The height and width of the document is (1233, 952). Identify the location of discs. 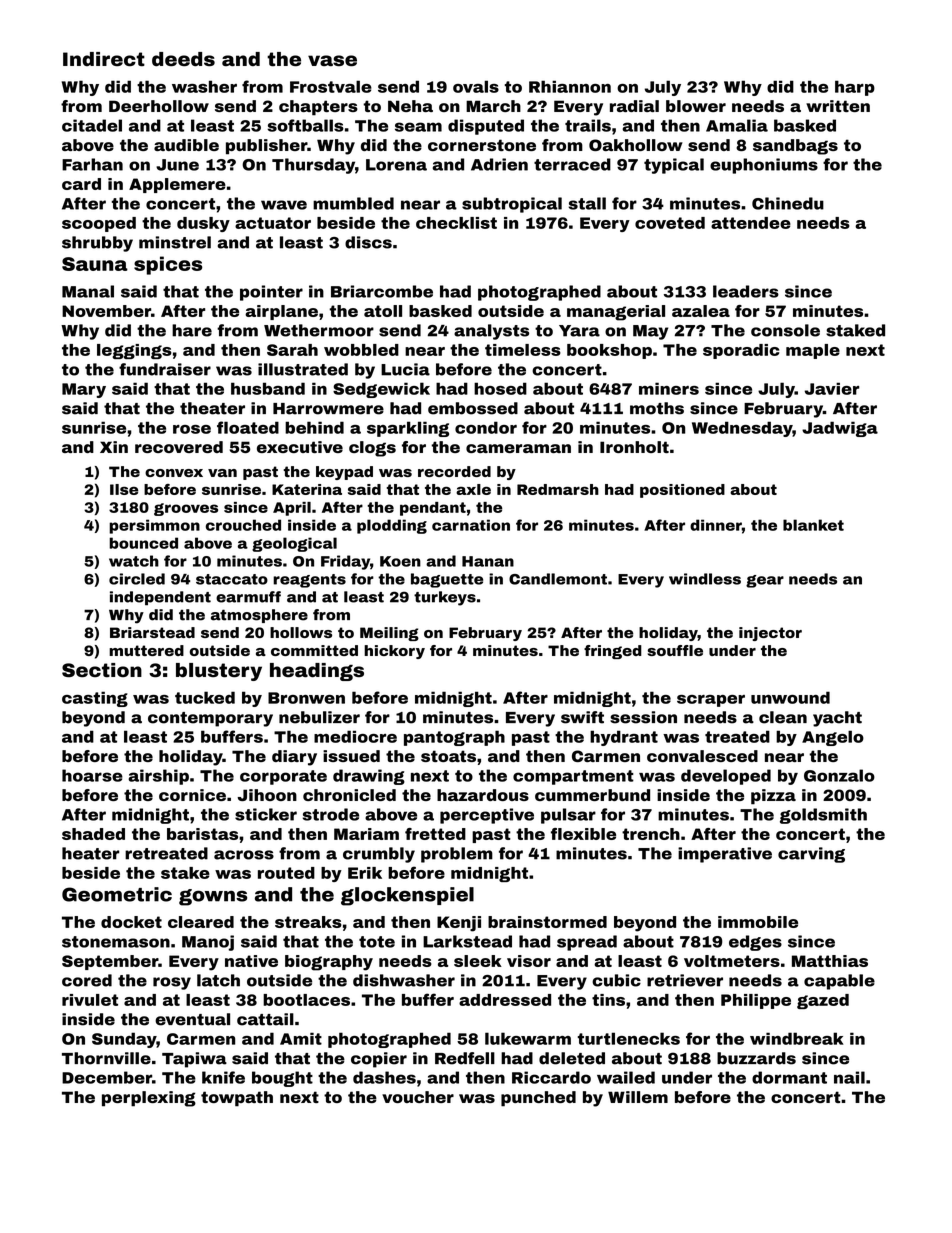
(368, 242).
